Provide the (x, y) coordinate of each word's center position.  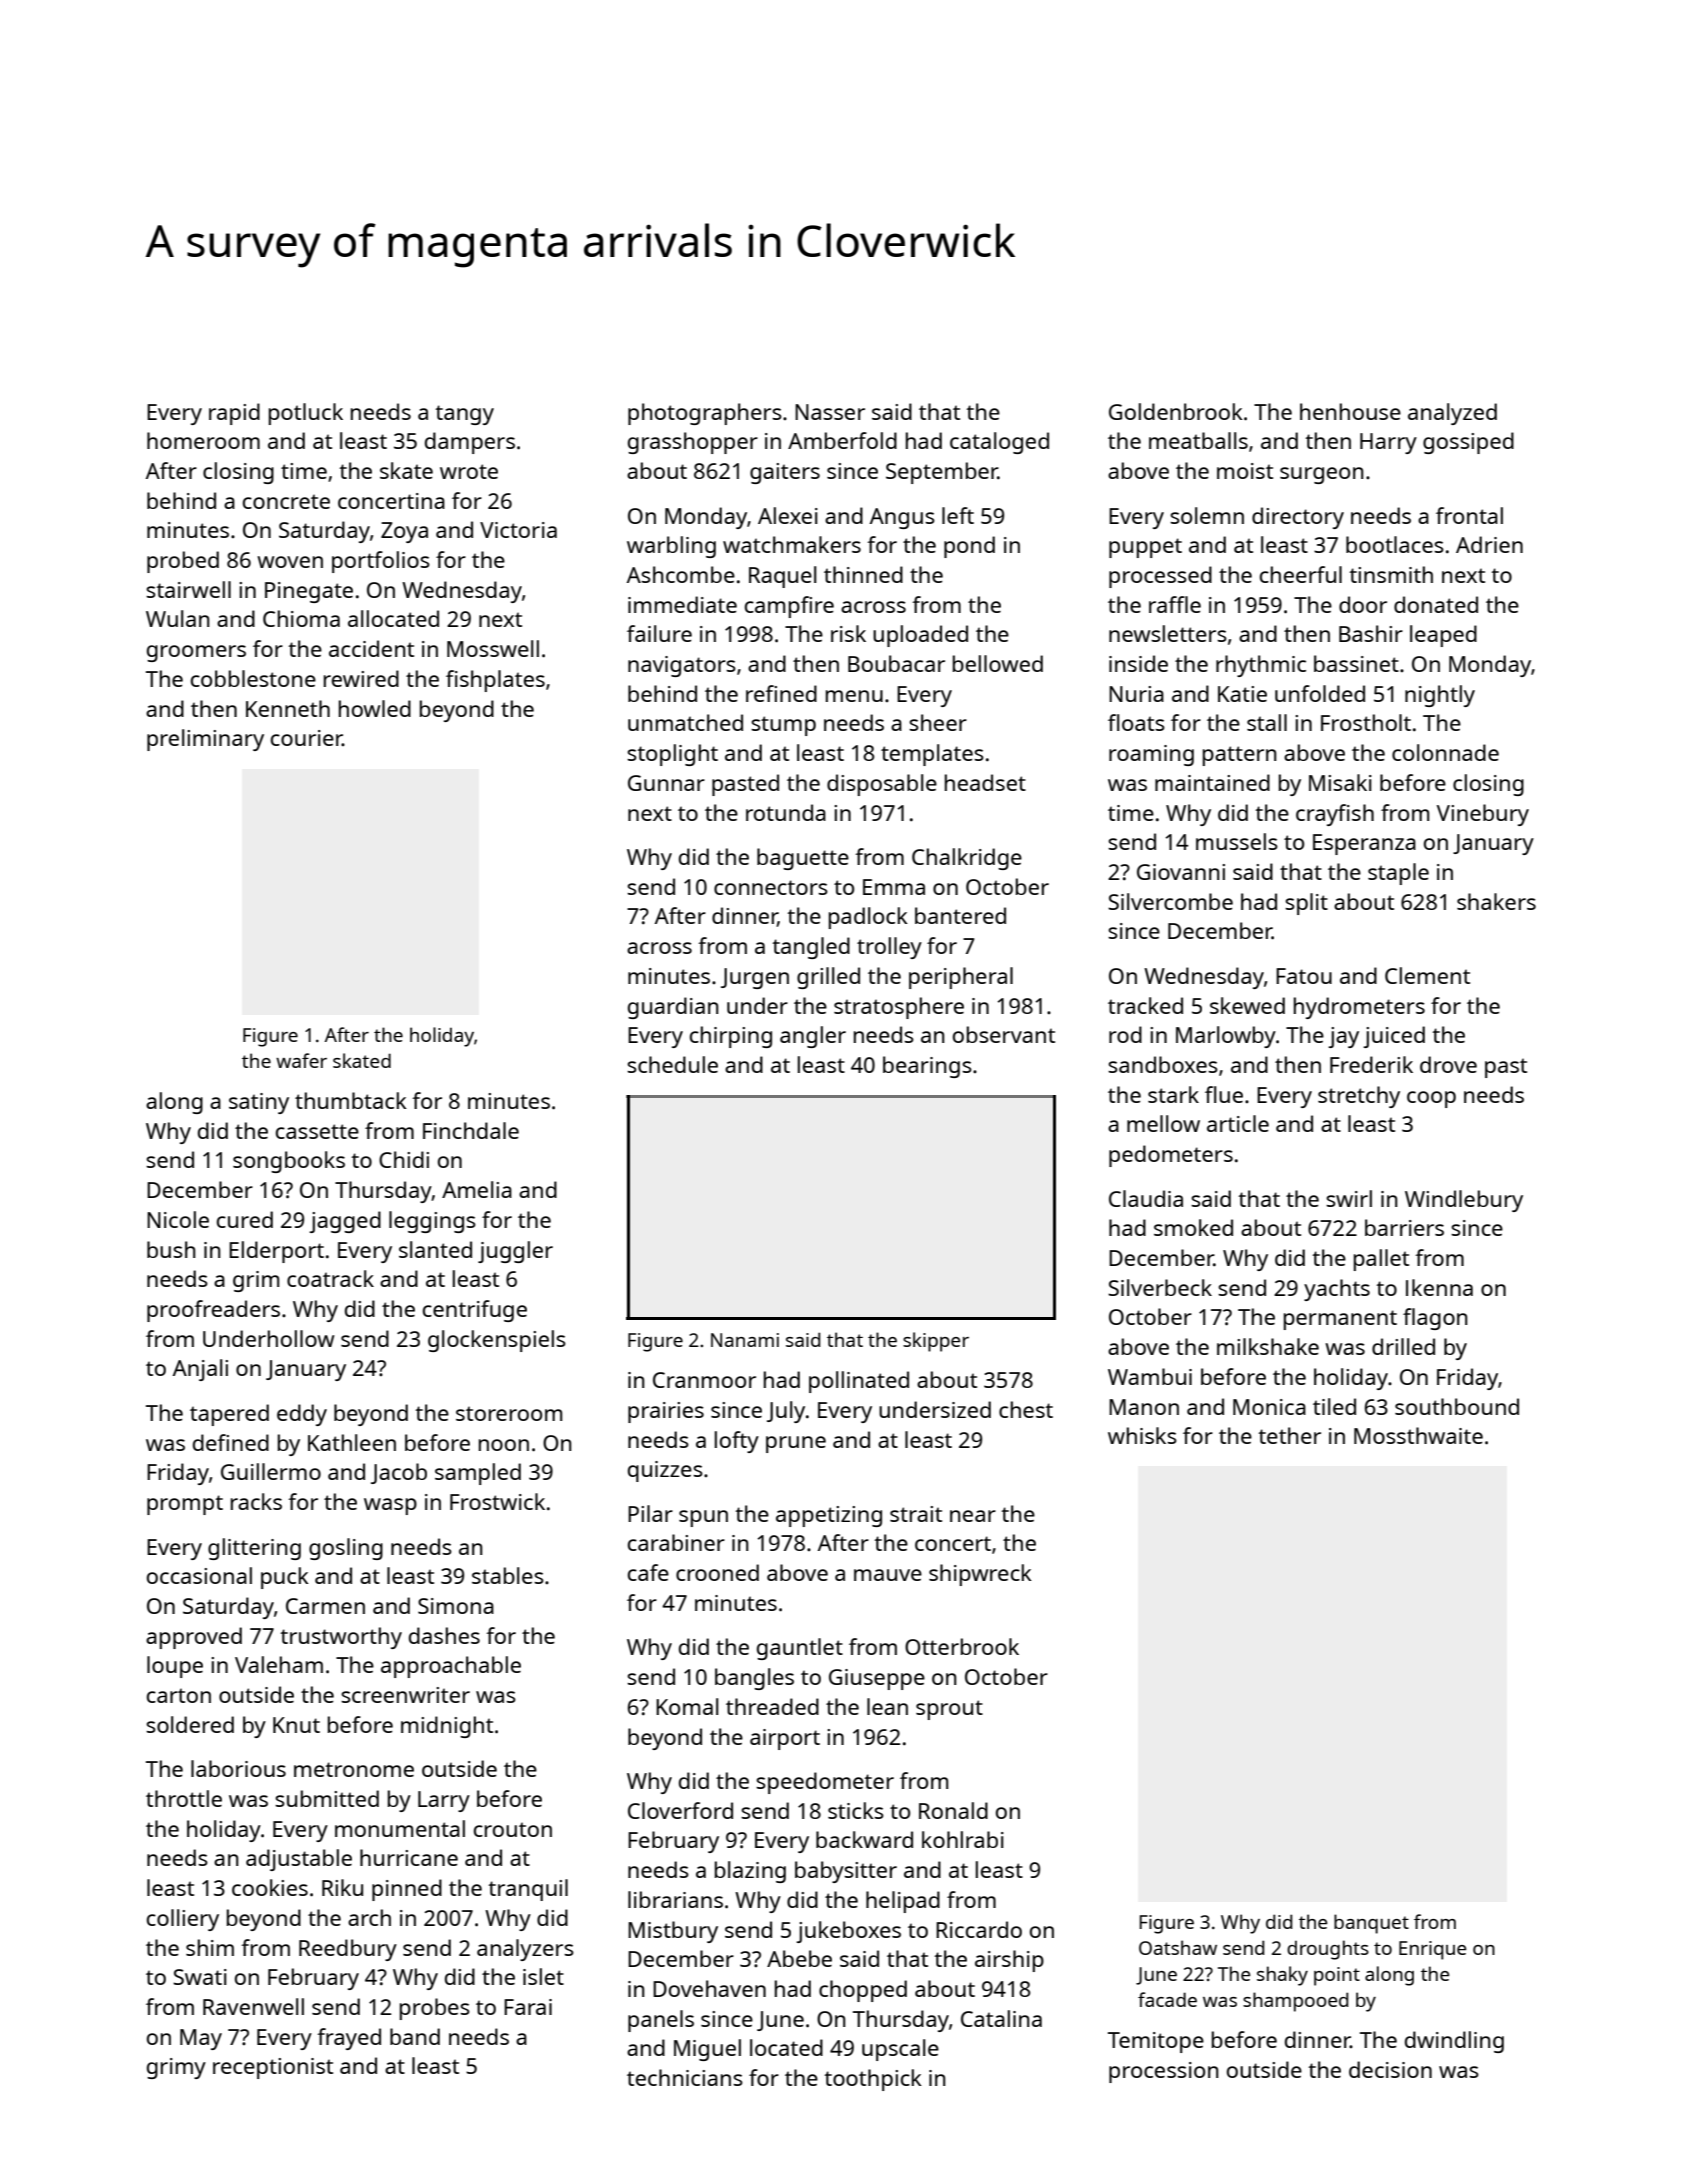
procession (1163, 2072)
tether (1289, 1435)
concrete (286, 501)
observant (1004, 1034)
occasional (199, 1575)
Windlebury (1464, 1201)
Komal (687, 1706)
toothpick (873, 2080)
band (415, 2036)
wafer (301, 1060)
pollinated (859, 1382)
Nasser (830, 412)
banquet (1371, 1924)
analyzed (1452, 414)
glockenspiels (497, 1341)
